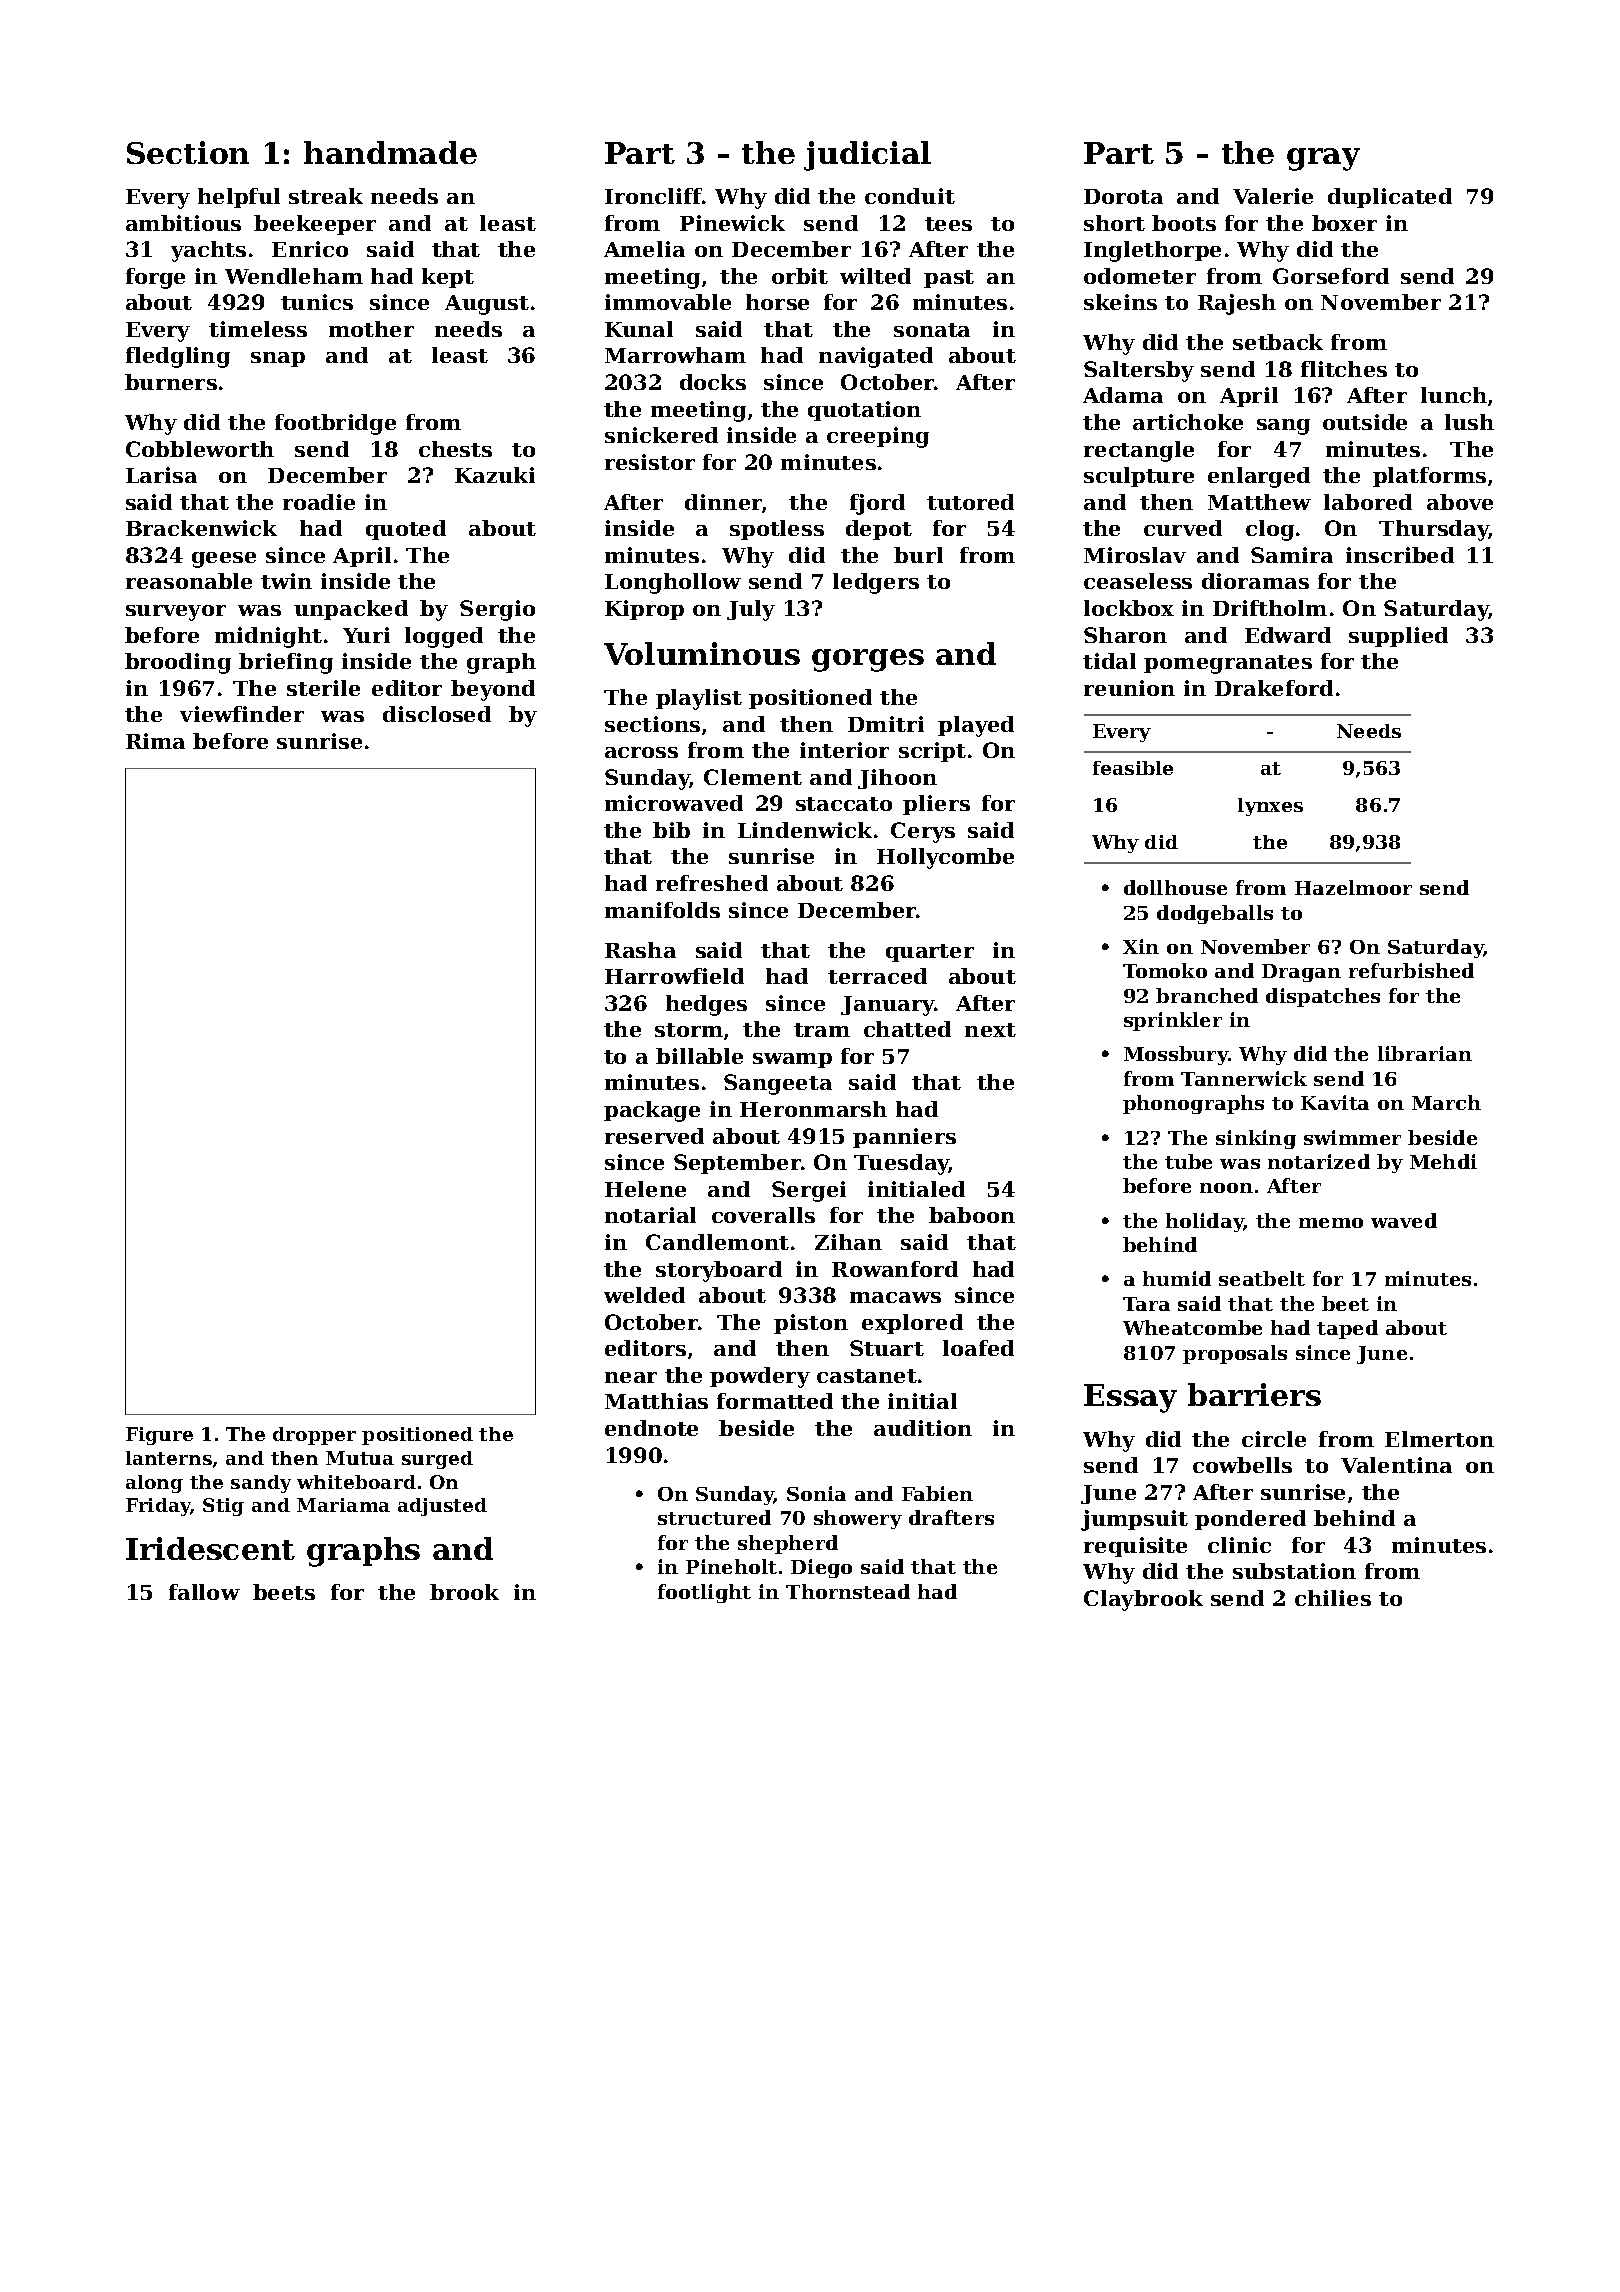  Describe the element at coordinates (1365, 422) in the screenshot. I see `outside` at that location.
